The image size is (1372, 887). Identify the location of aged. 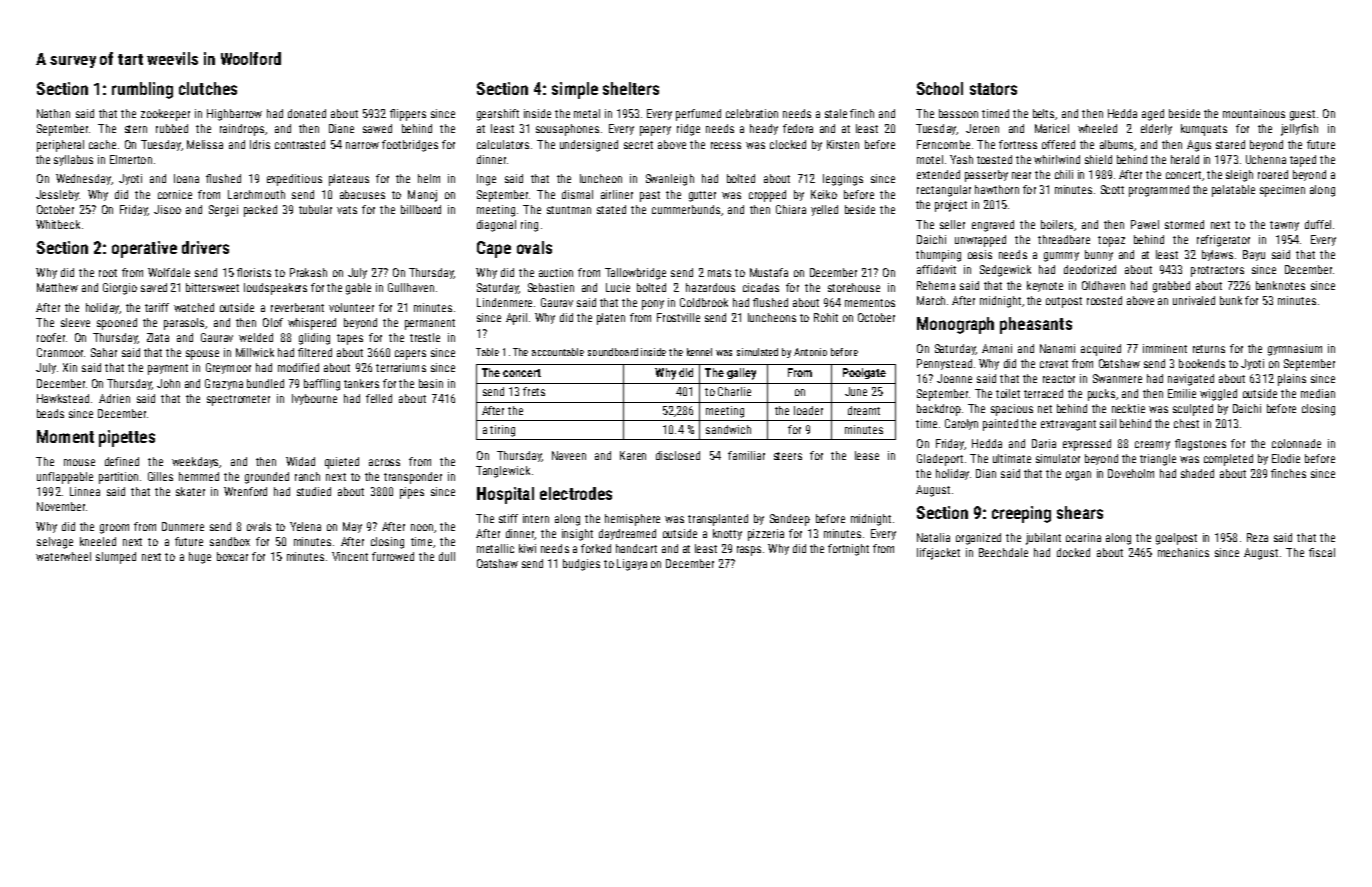
(1153, 115).
